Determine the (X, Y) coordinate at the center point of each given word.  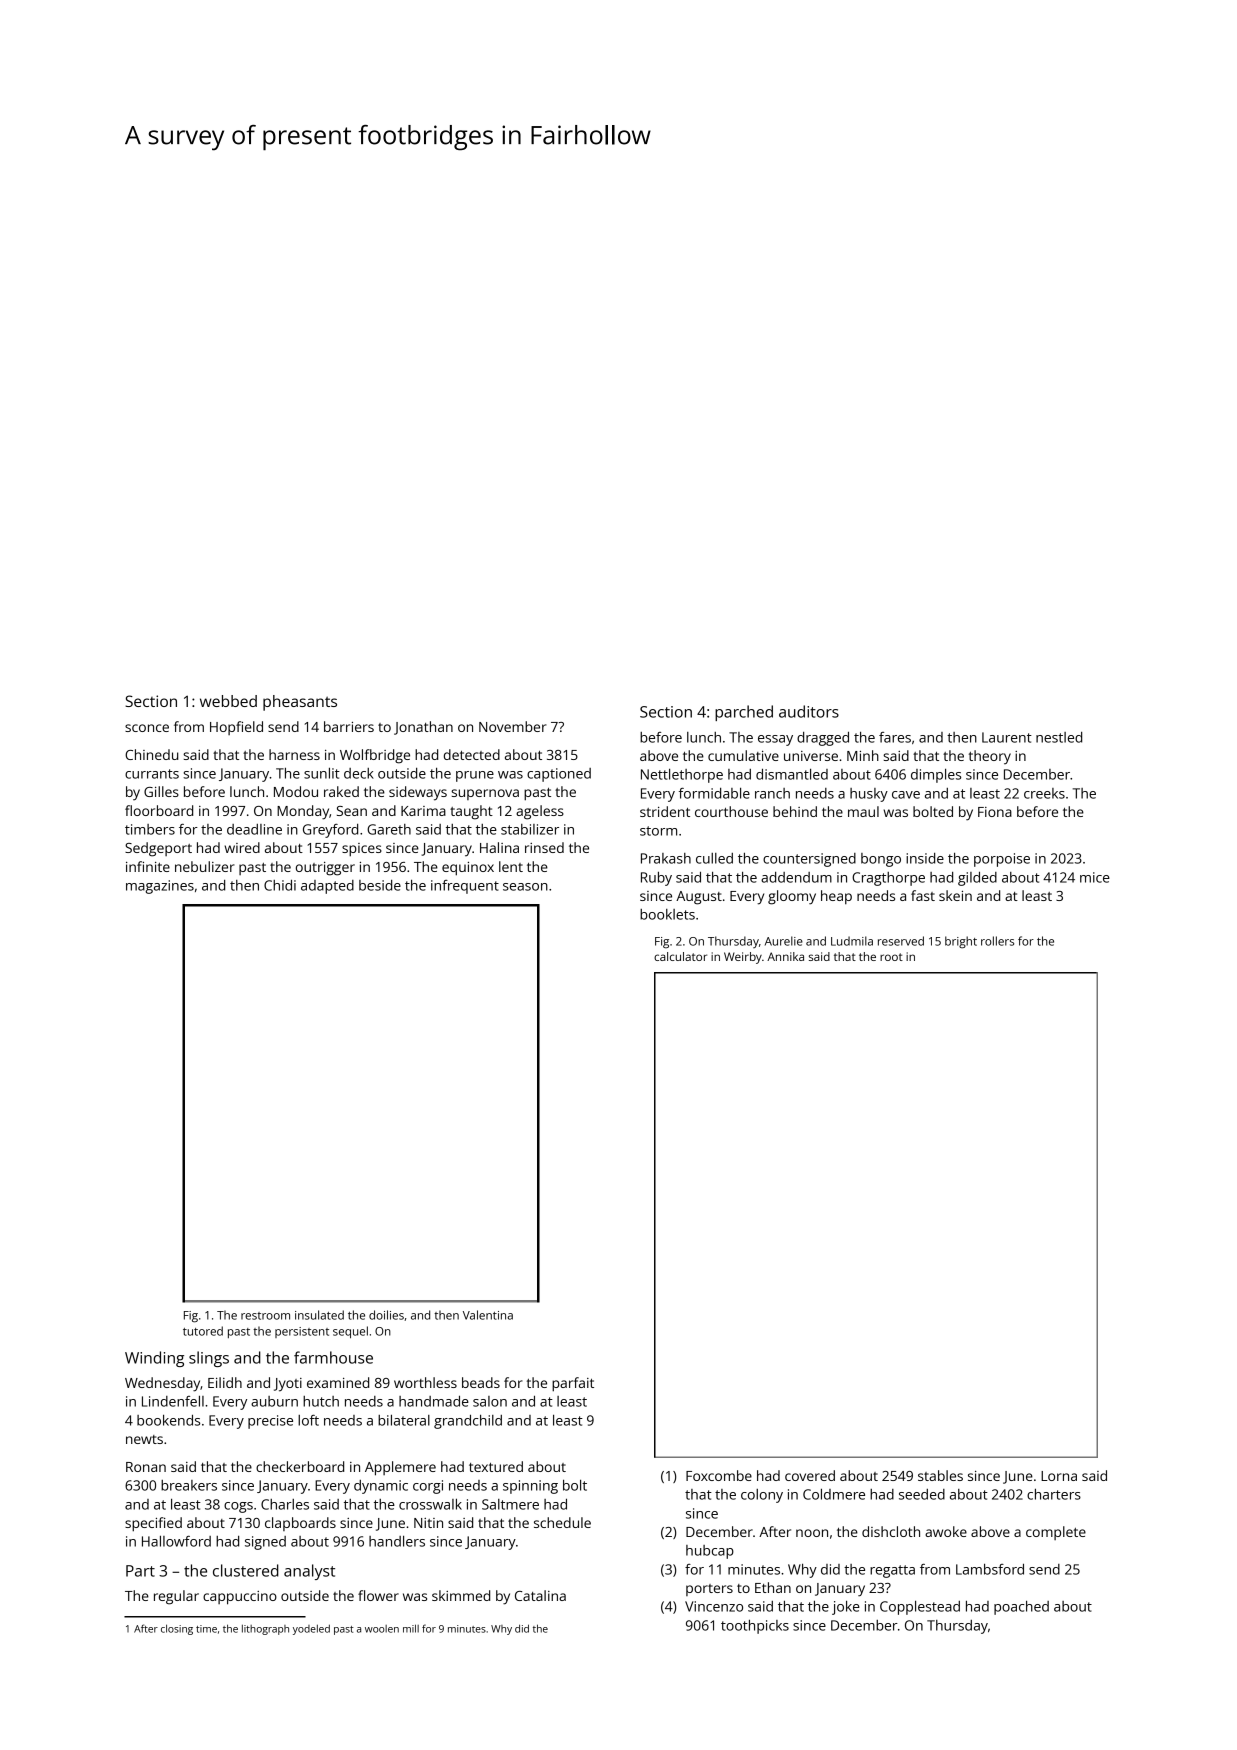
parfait (573, 1384)
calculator (680, 956)
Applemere (400, 1468)
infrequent (465, 887)
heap (836, 897)
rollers (997, 941)
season (525, 887)
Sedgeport (158, 849)
